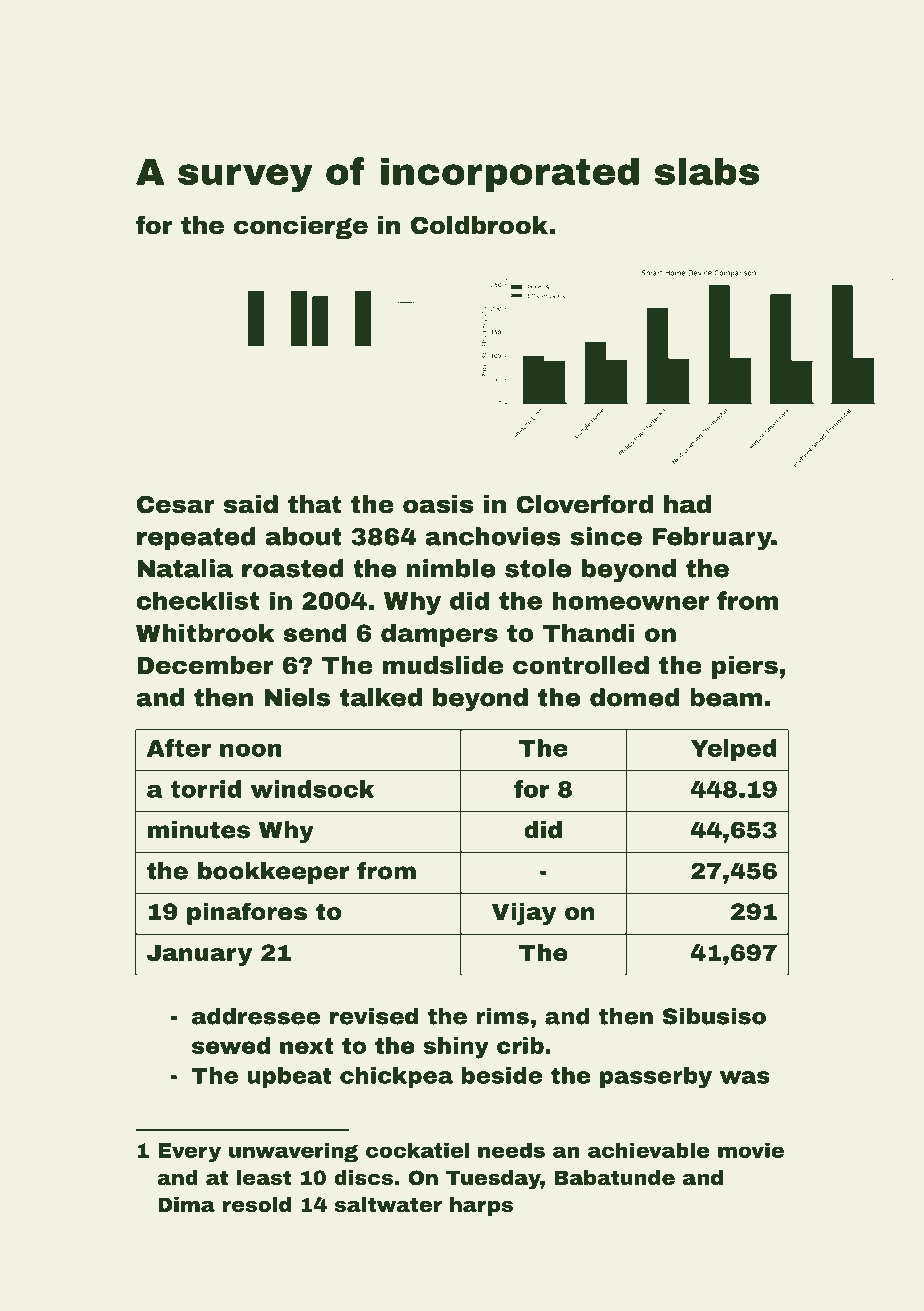  Describe the element at coordinates (479, 225) in the screenshot. I see `Coldbrook` at that location.
